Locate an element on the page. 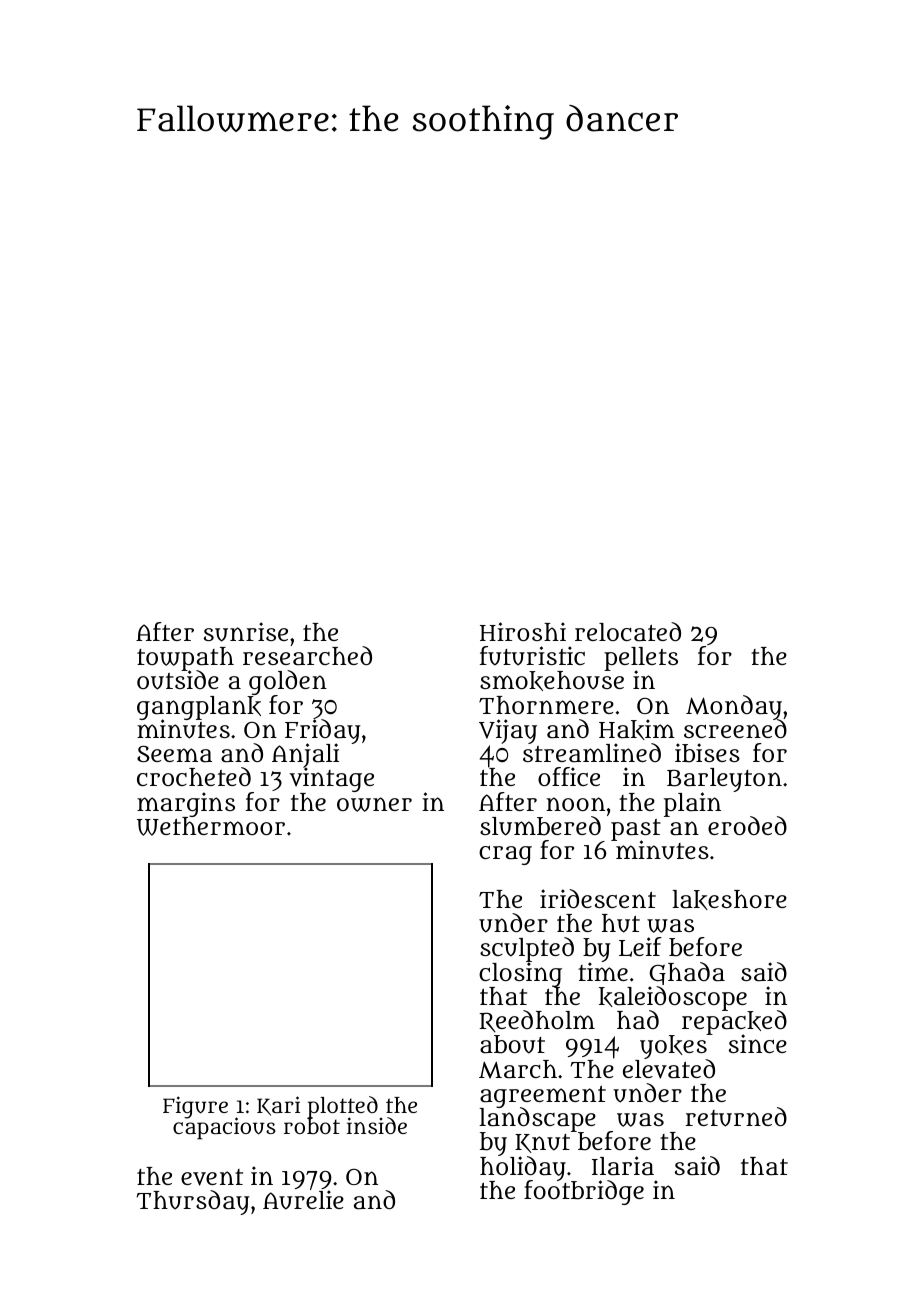 The width and height of the document is (924, 1311). Aurelie is located at coordinates (303, 1200).
